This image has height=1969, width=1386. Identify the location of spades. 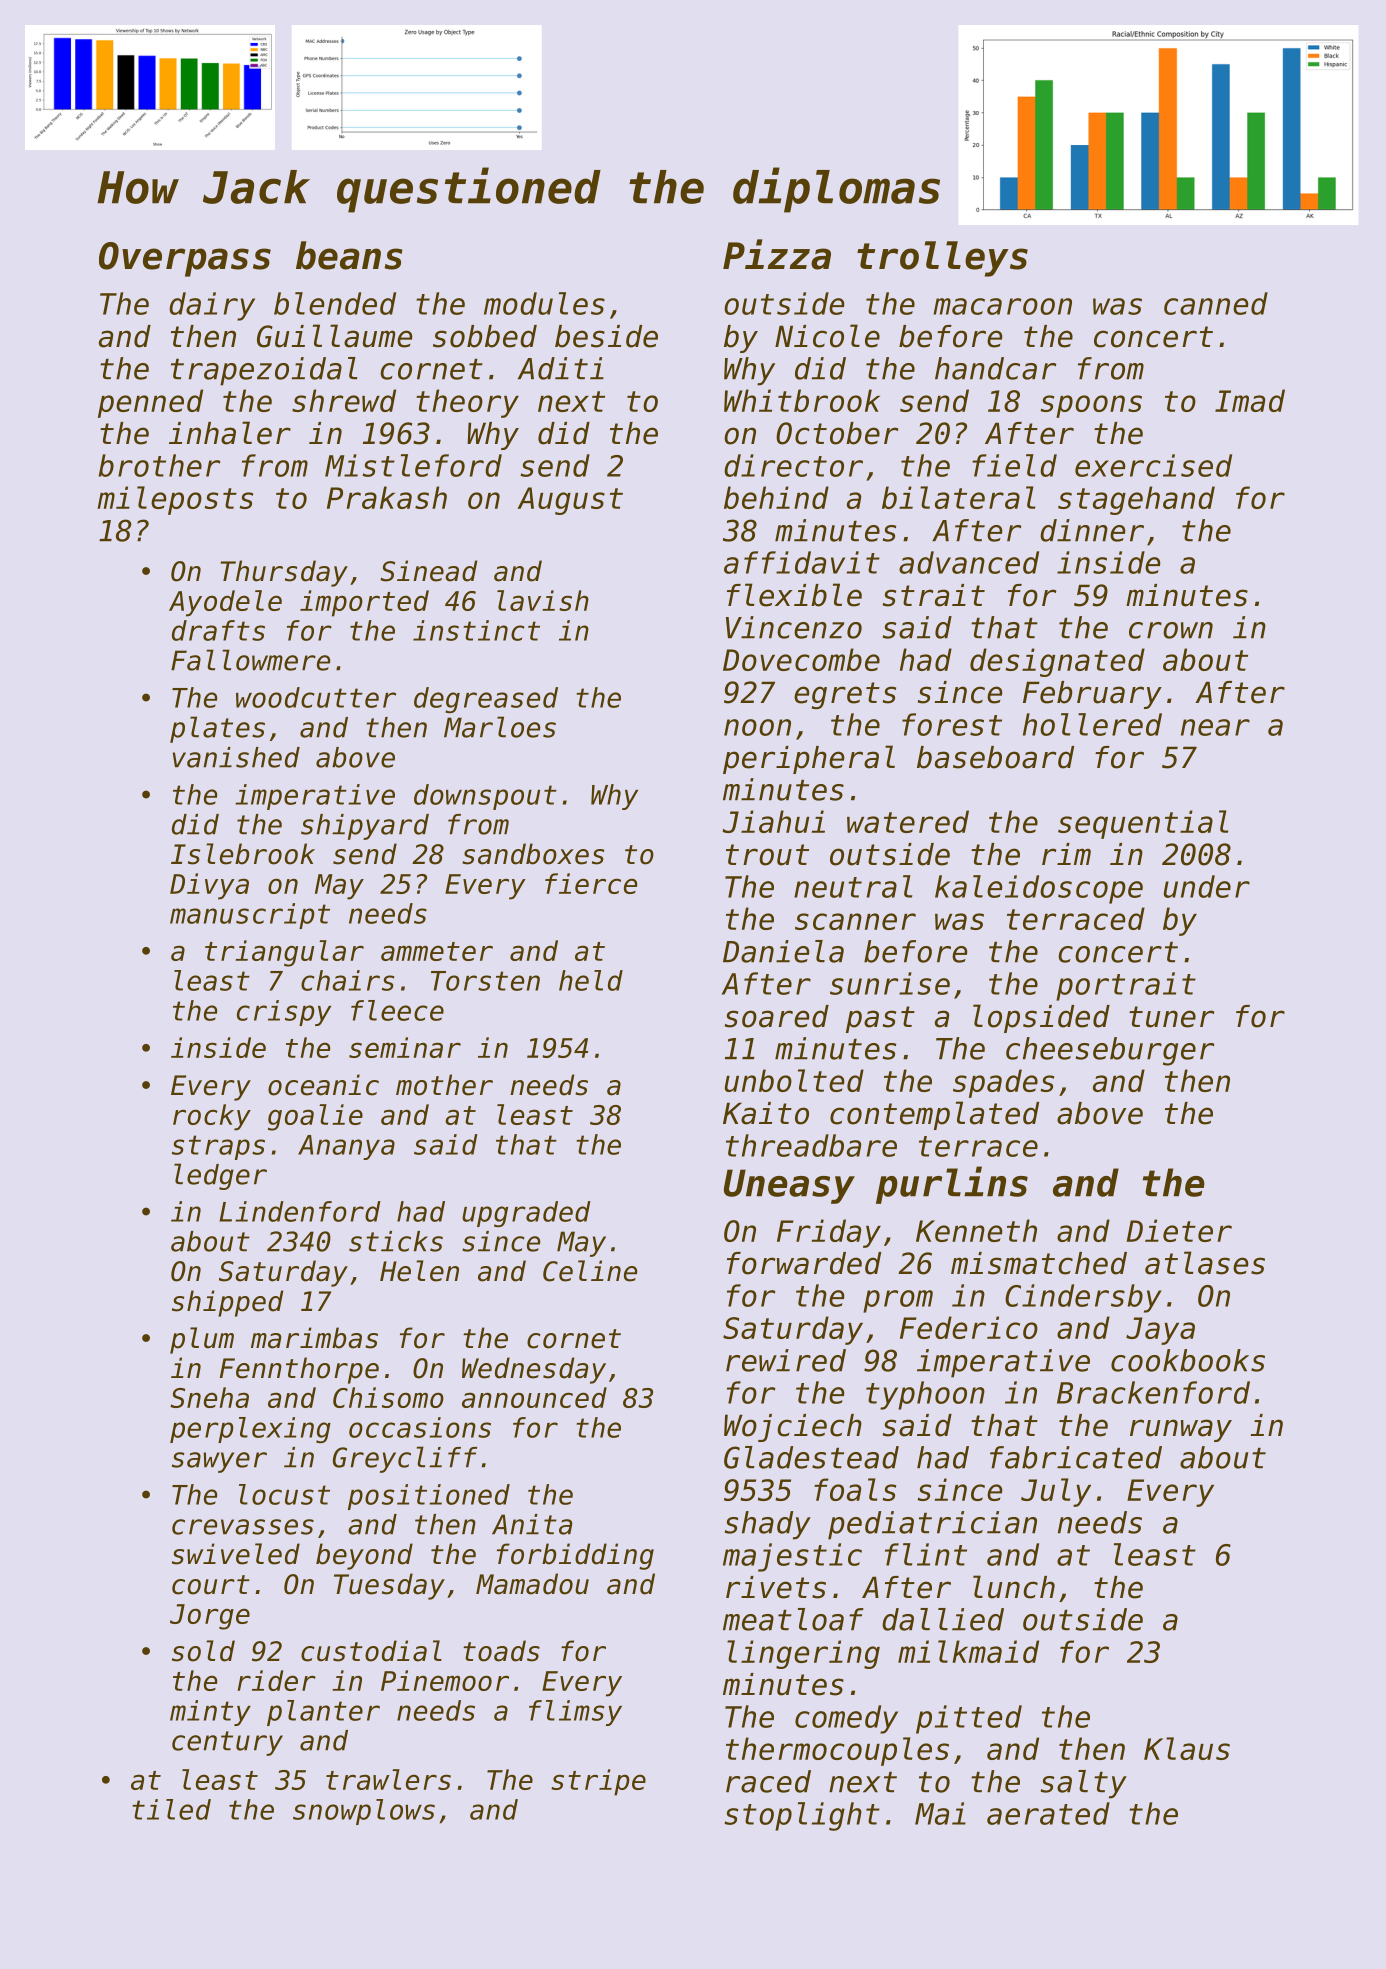
(1003, 1083).
